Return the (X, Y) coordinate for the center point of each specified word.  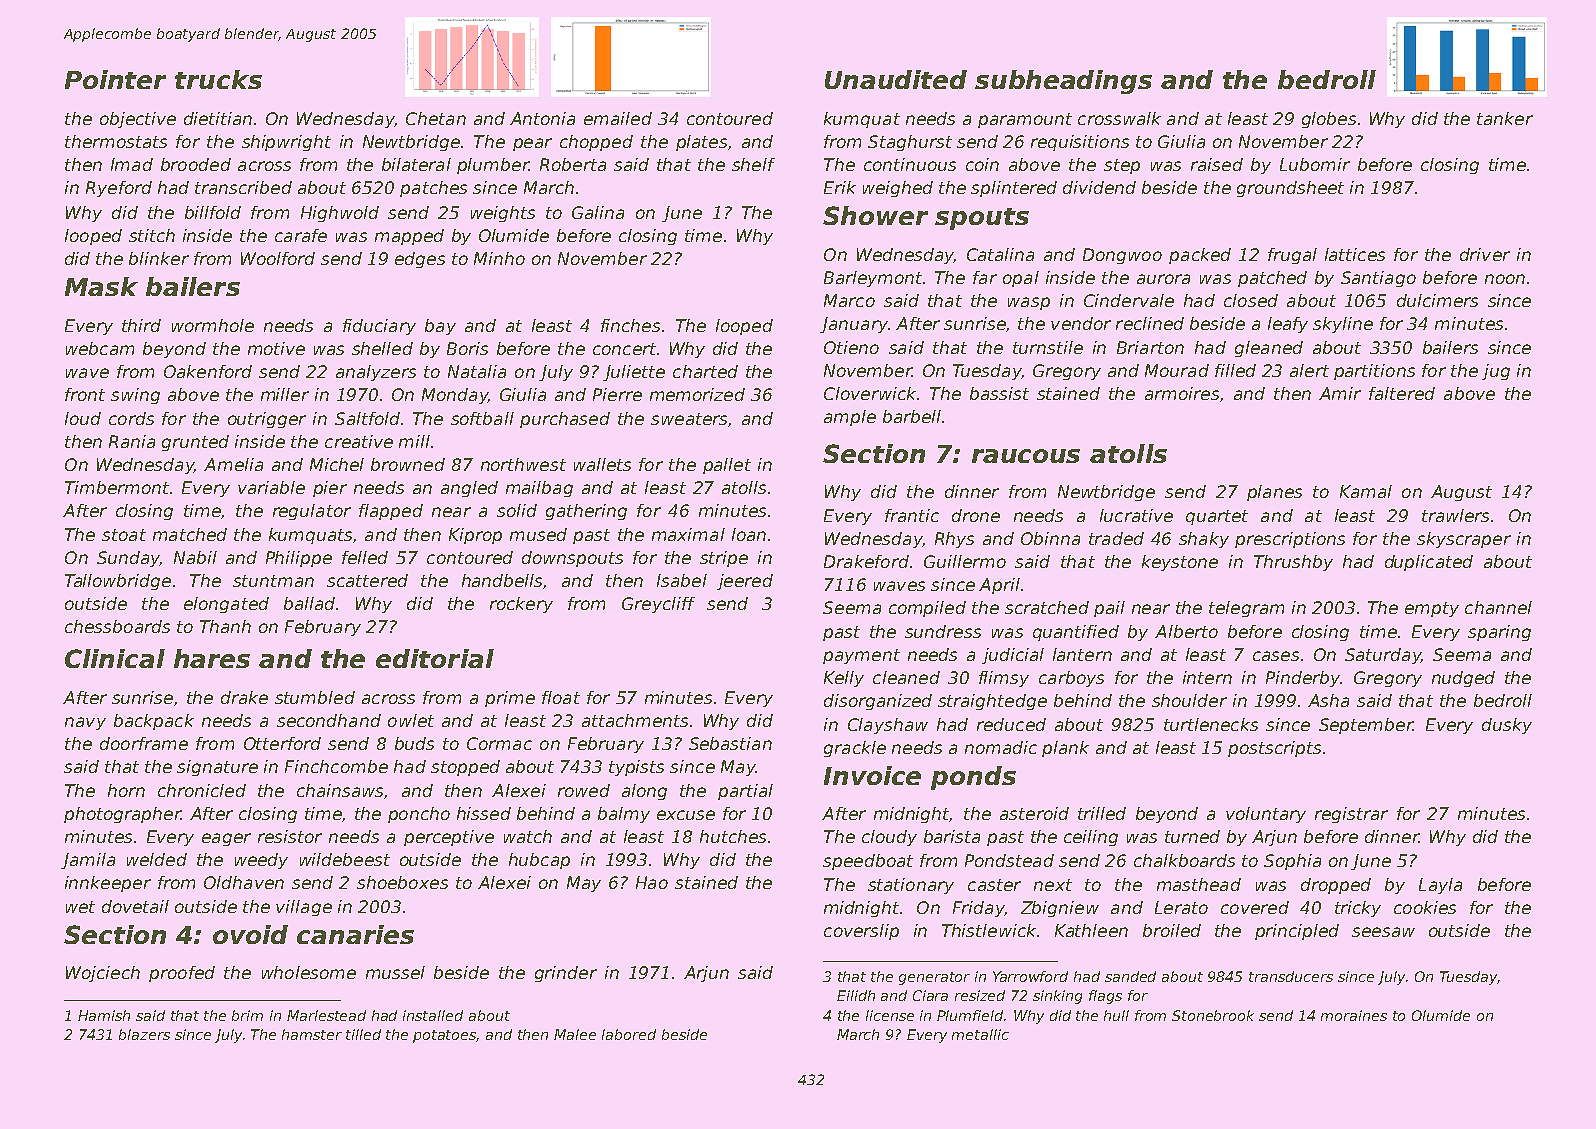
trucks (218, 79)
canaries (355, 934)
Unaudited (896, 79)
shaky (1204, 540)
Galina (598, 212)
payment (861, 656)
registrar (1351, 815)
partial (745, 792)
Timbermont (117, 487)
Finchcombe (336, 766)
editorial (435, 658)
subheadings (1063, 82)
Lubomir (1315, 164)
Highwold (340, 214)
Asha (1328, 700)
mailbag (539, 489)
